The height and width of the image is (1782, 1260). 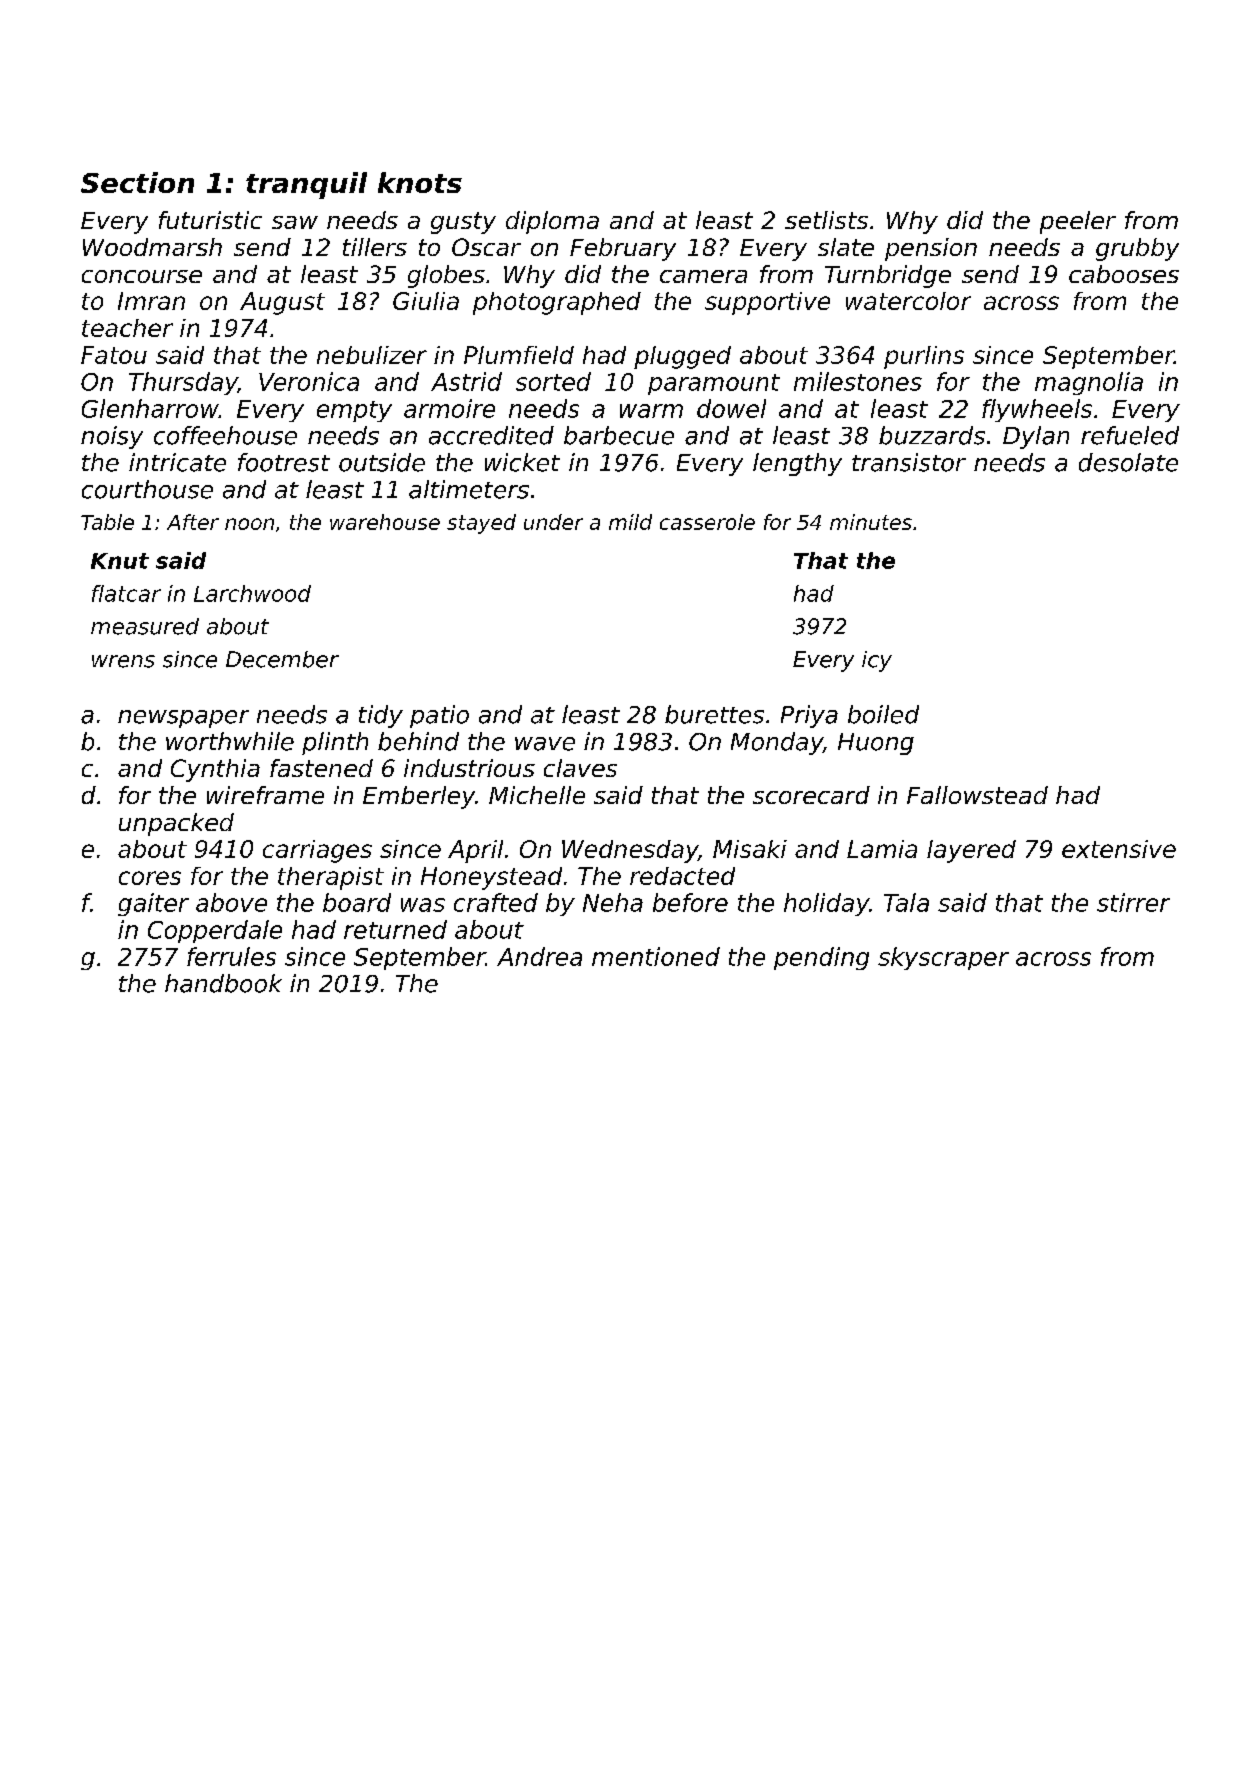 I want to click on Section, so click(x=137, y=182).
